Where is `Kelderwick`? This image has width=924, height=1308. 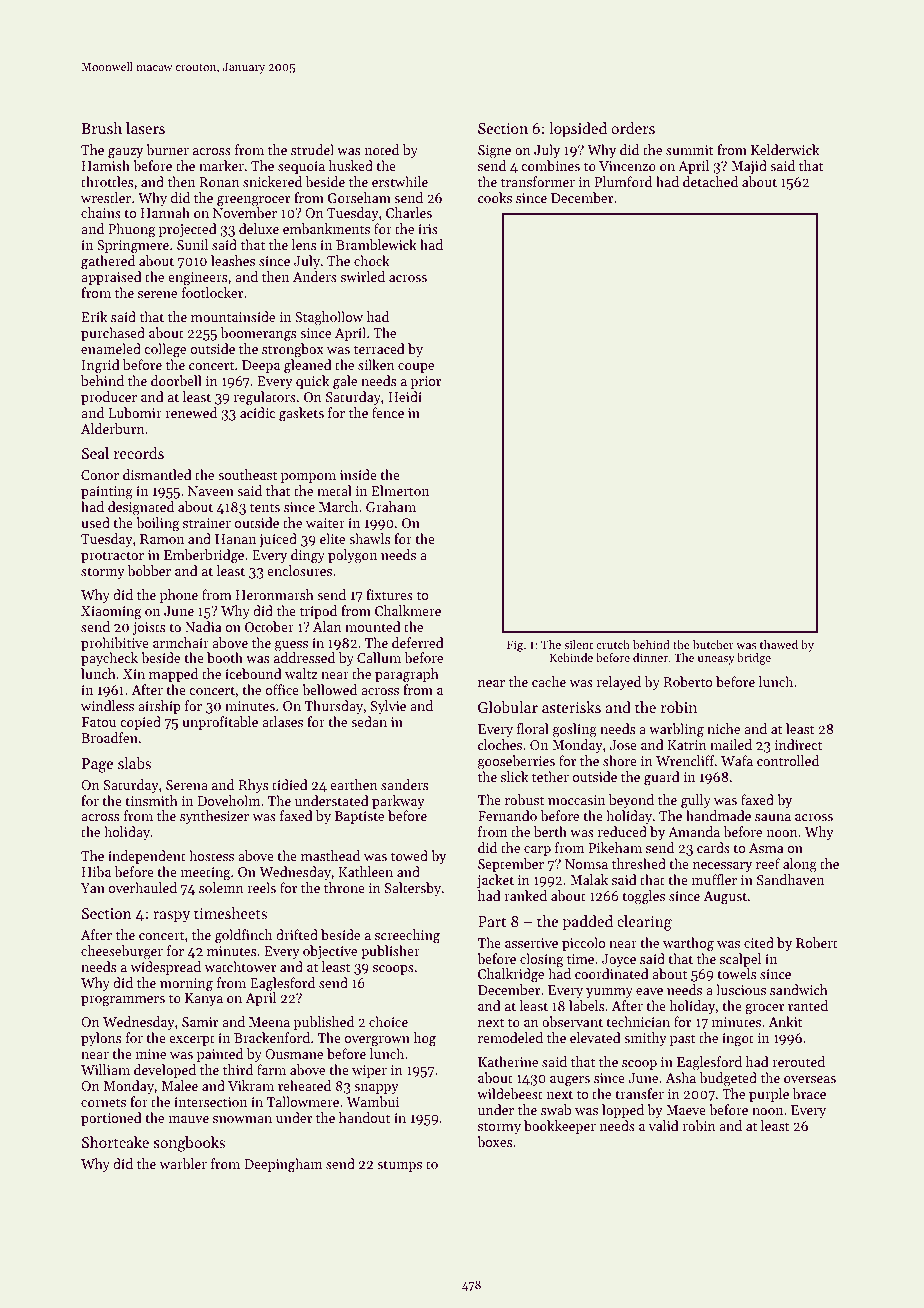 Kelderwick is located at coordinates (785, 149).
